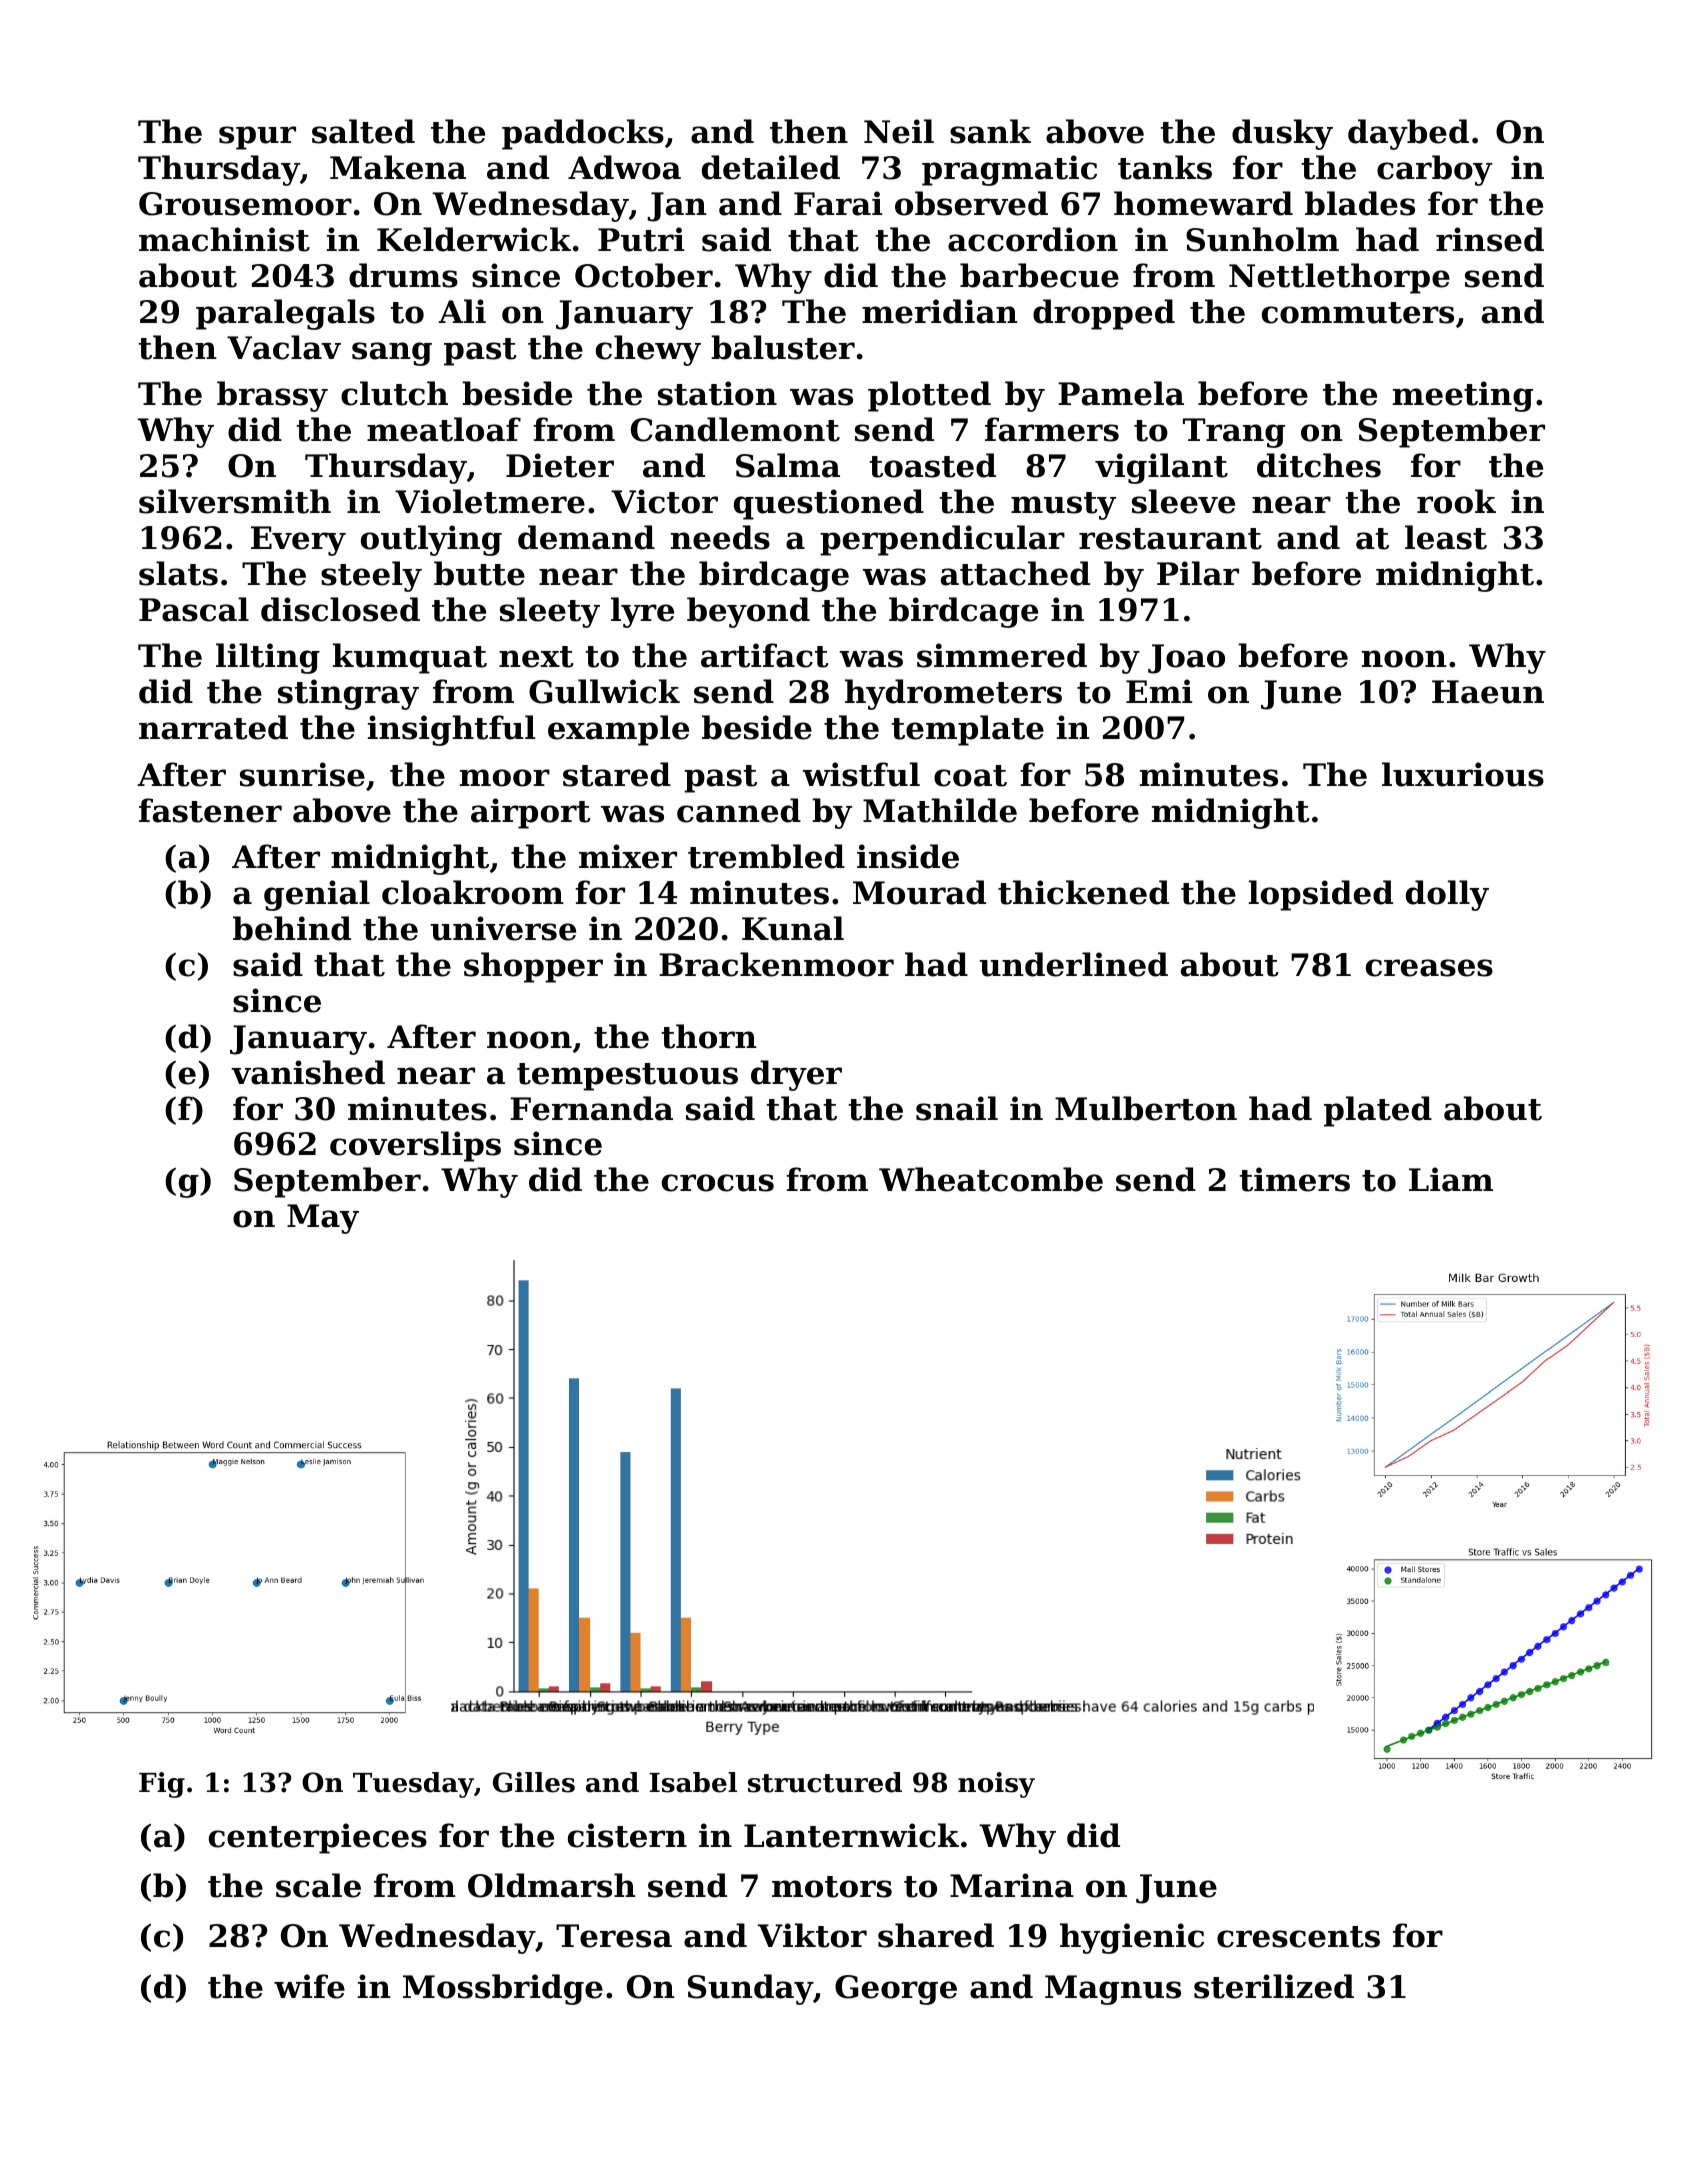 Image resolution: width=1683 pixels, height=2178 pixels. Describe the element at coordinates (970, 776) in the screenshot. I see `coat` at that location.
